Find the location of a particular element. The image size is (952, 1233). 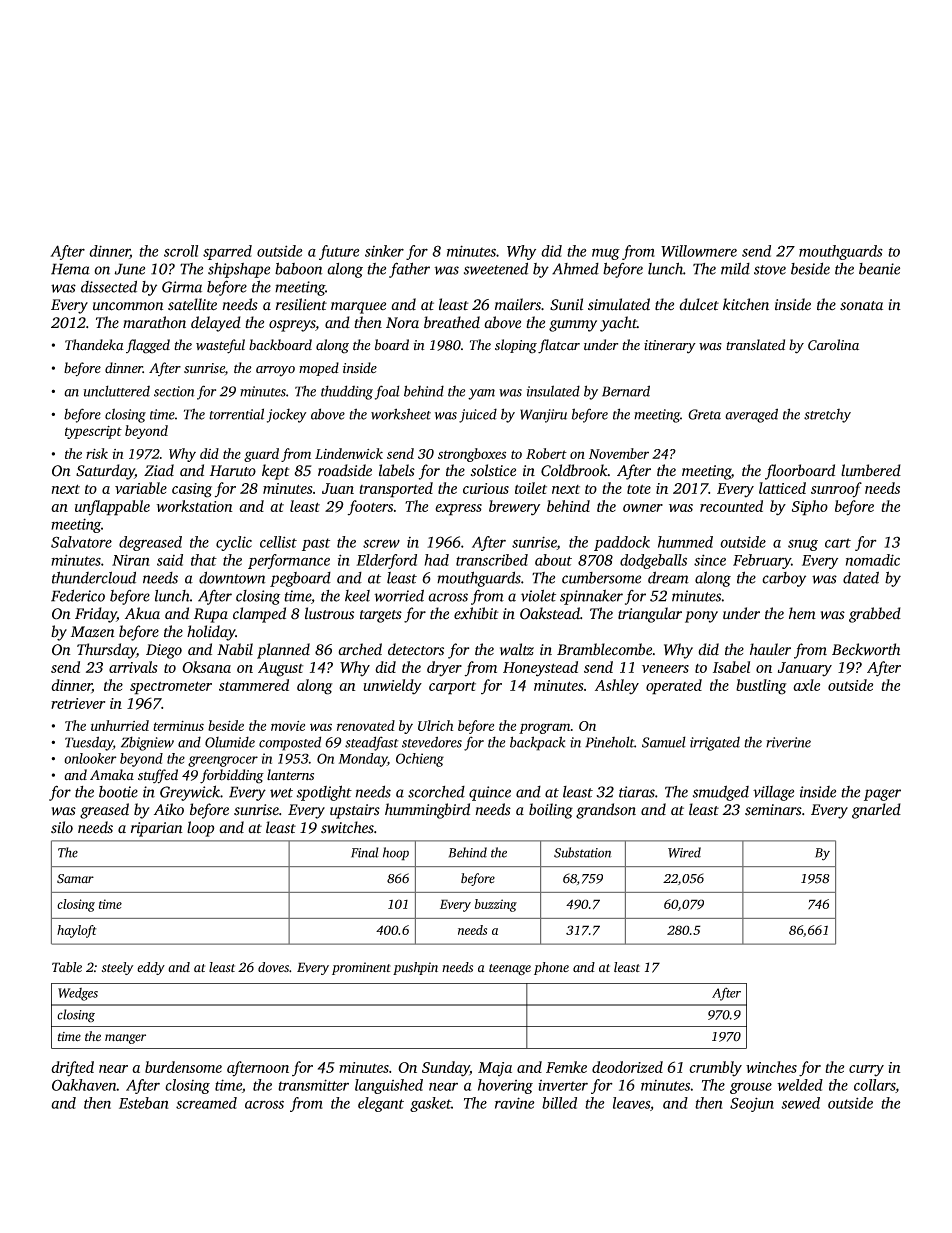

mild is located at coordinates (735, 268).
